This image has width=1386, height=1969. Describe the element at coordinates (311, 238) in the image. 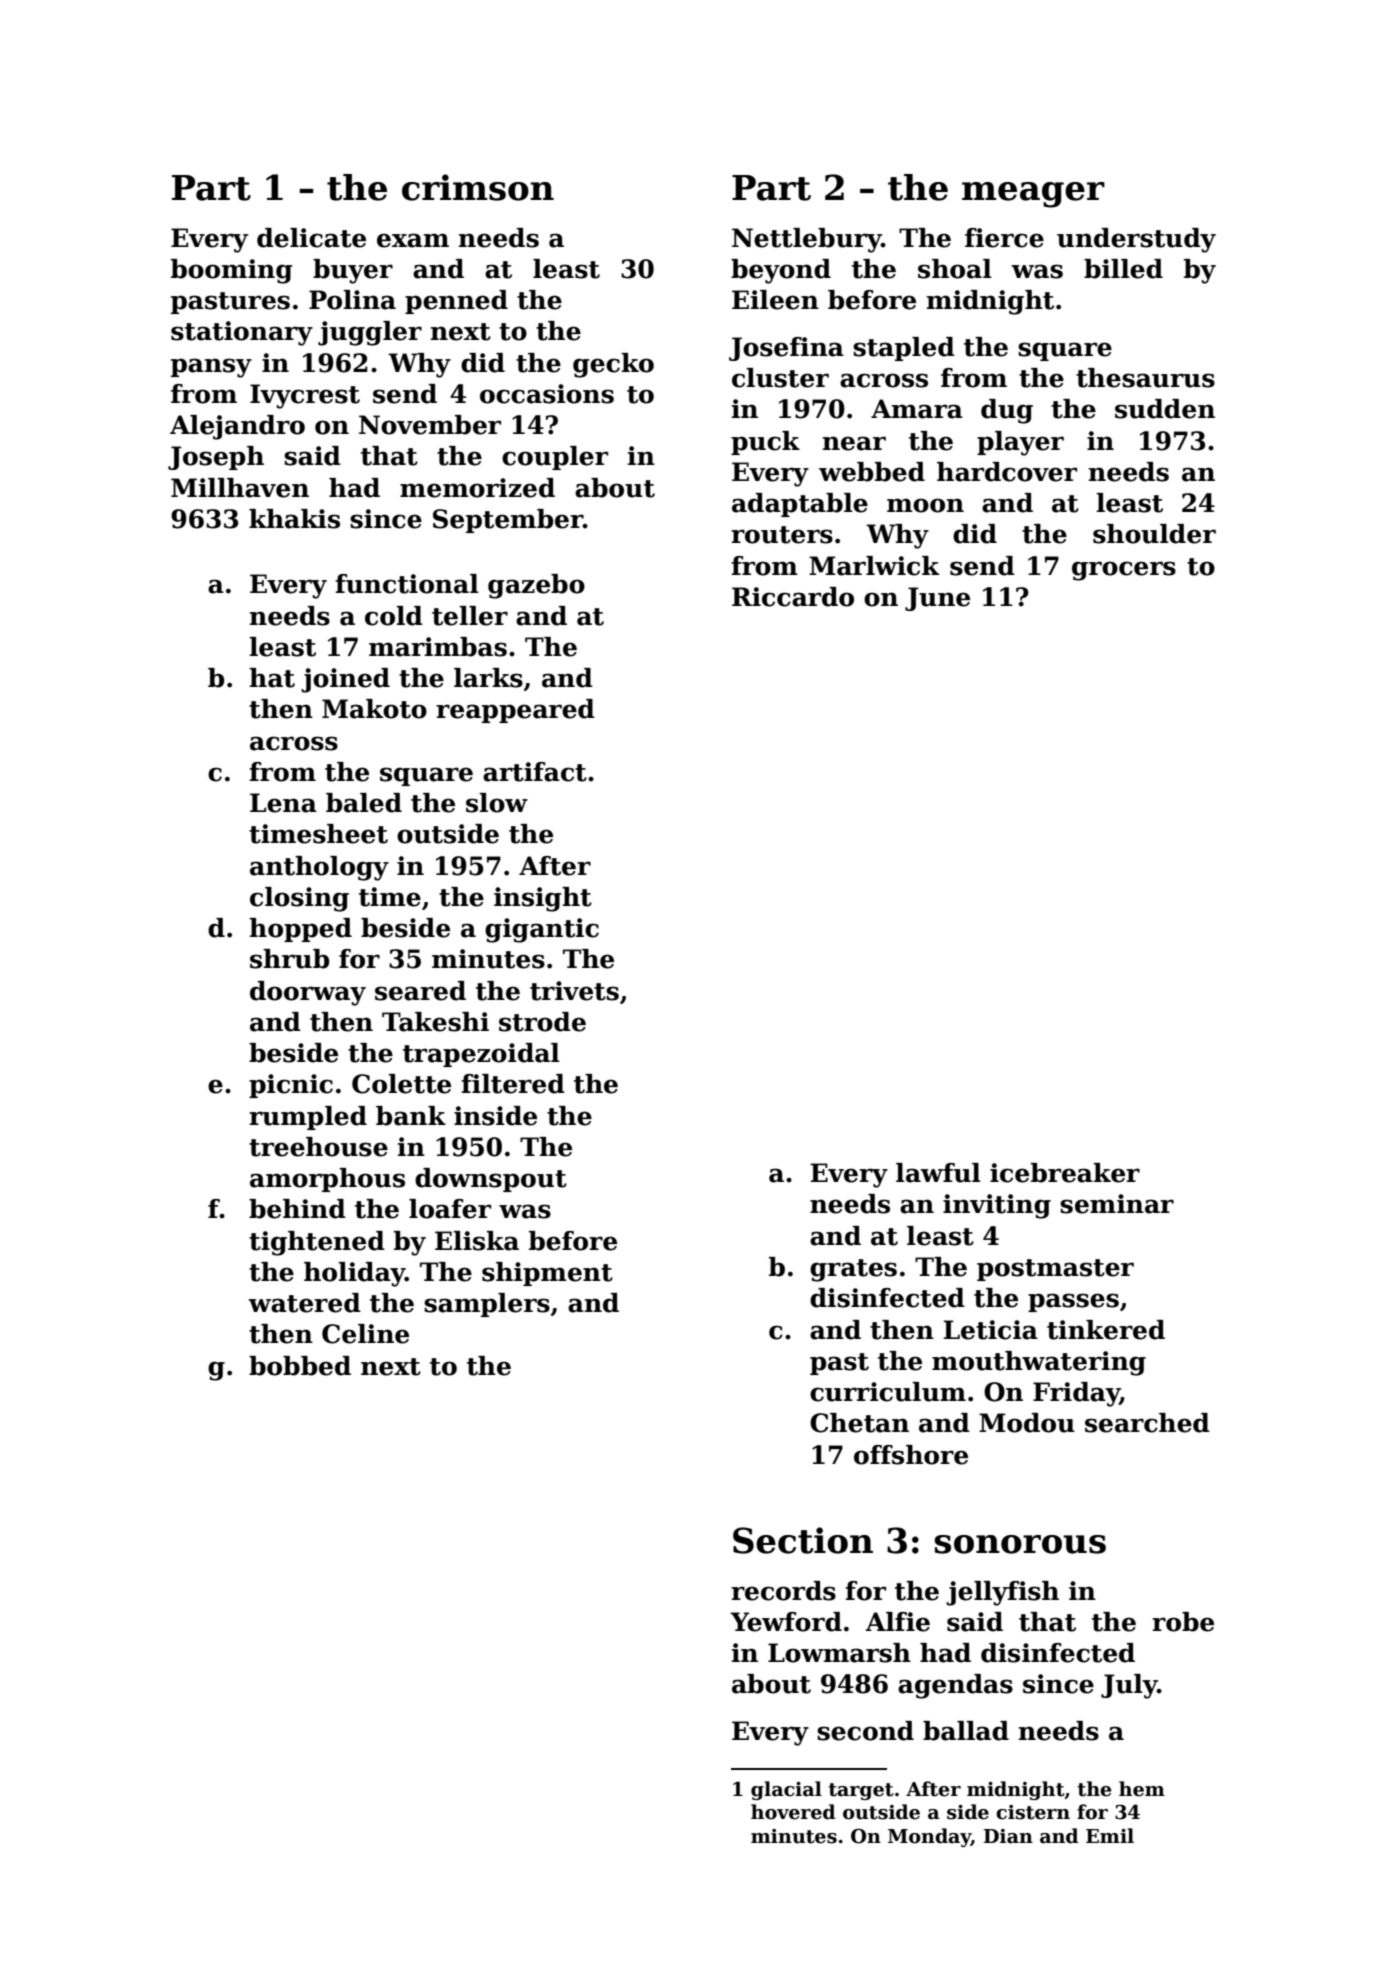

I see `delicate` at that location.
